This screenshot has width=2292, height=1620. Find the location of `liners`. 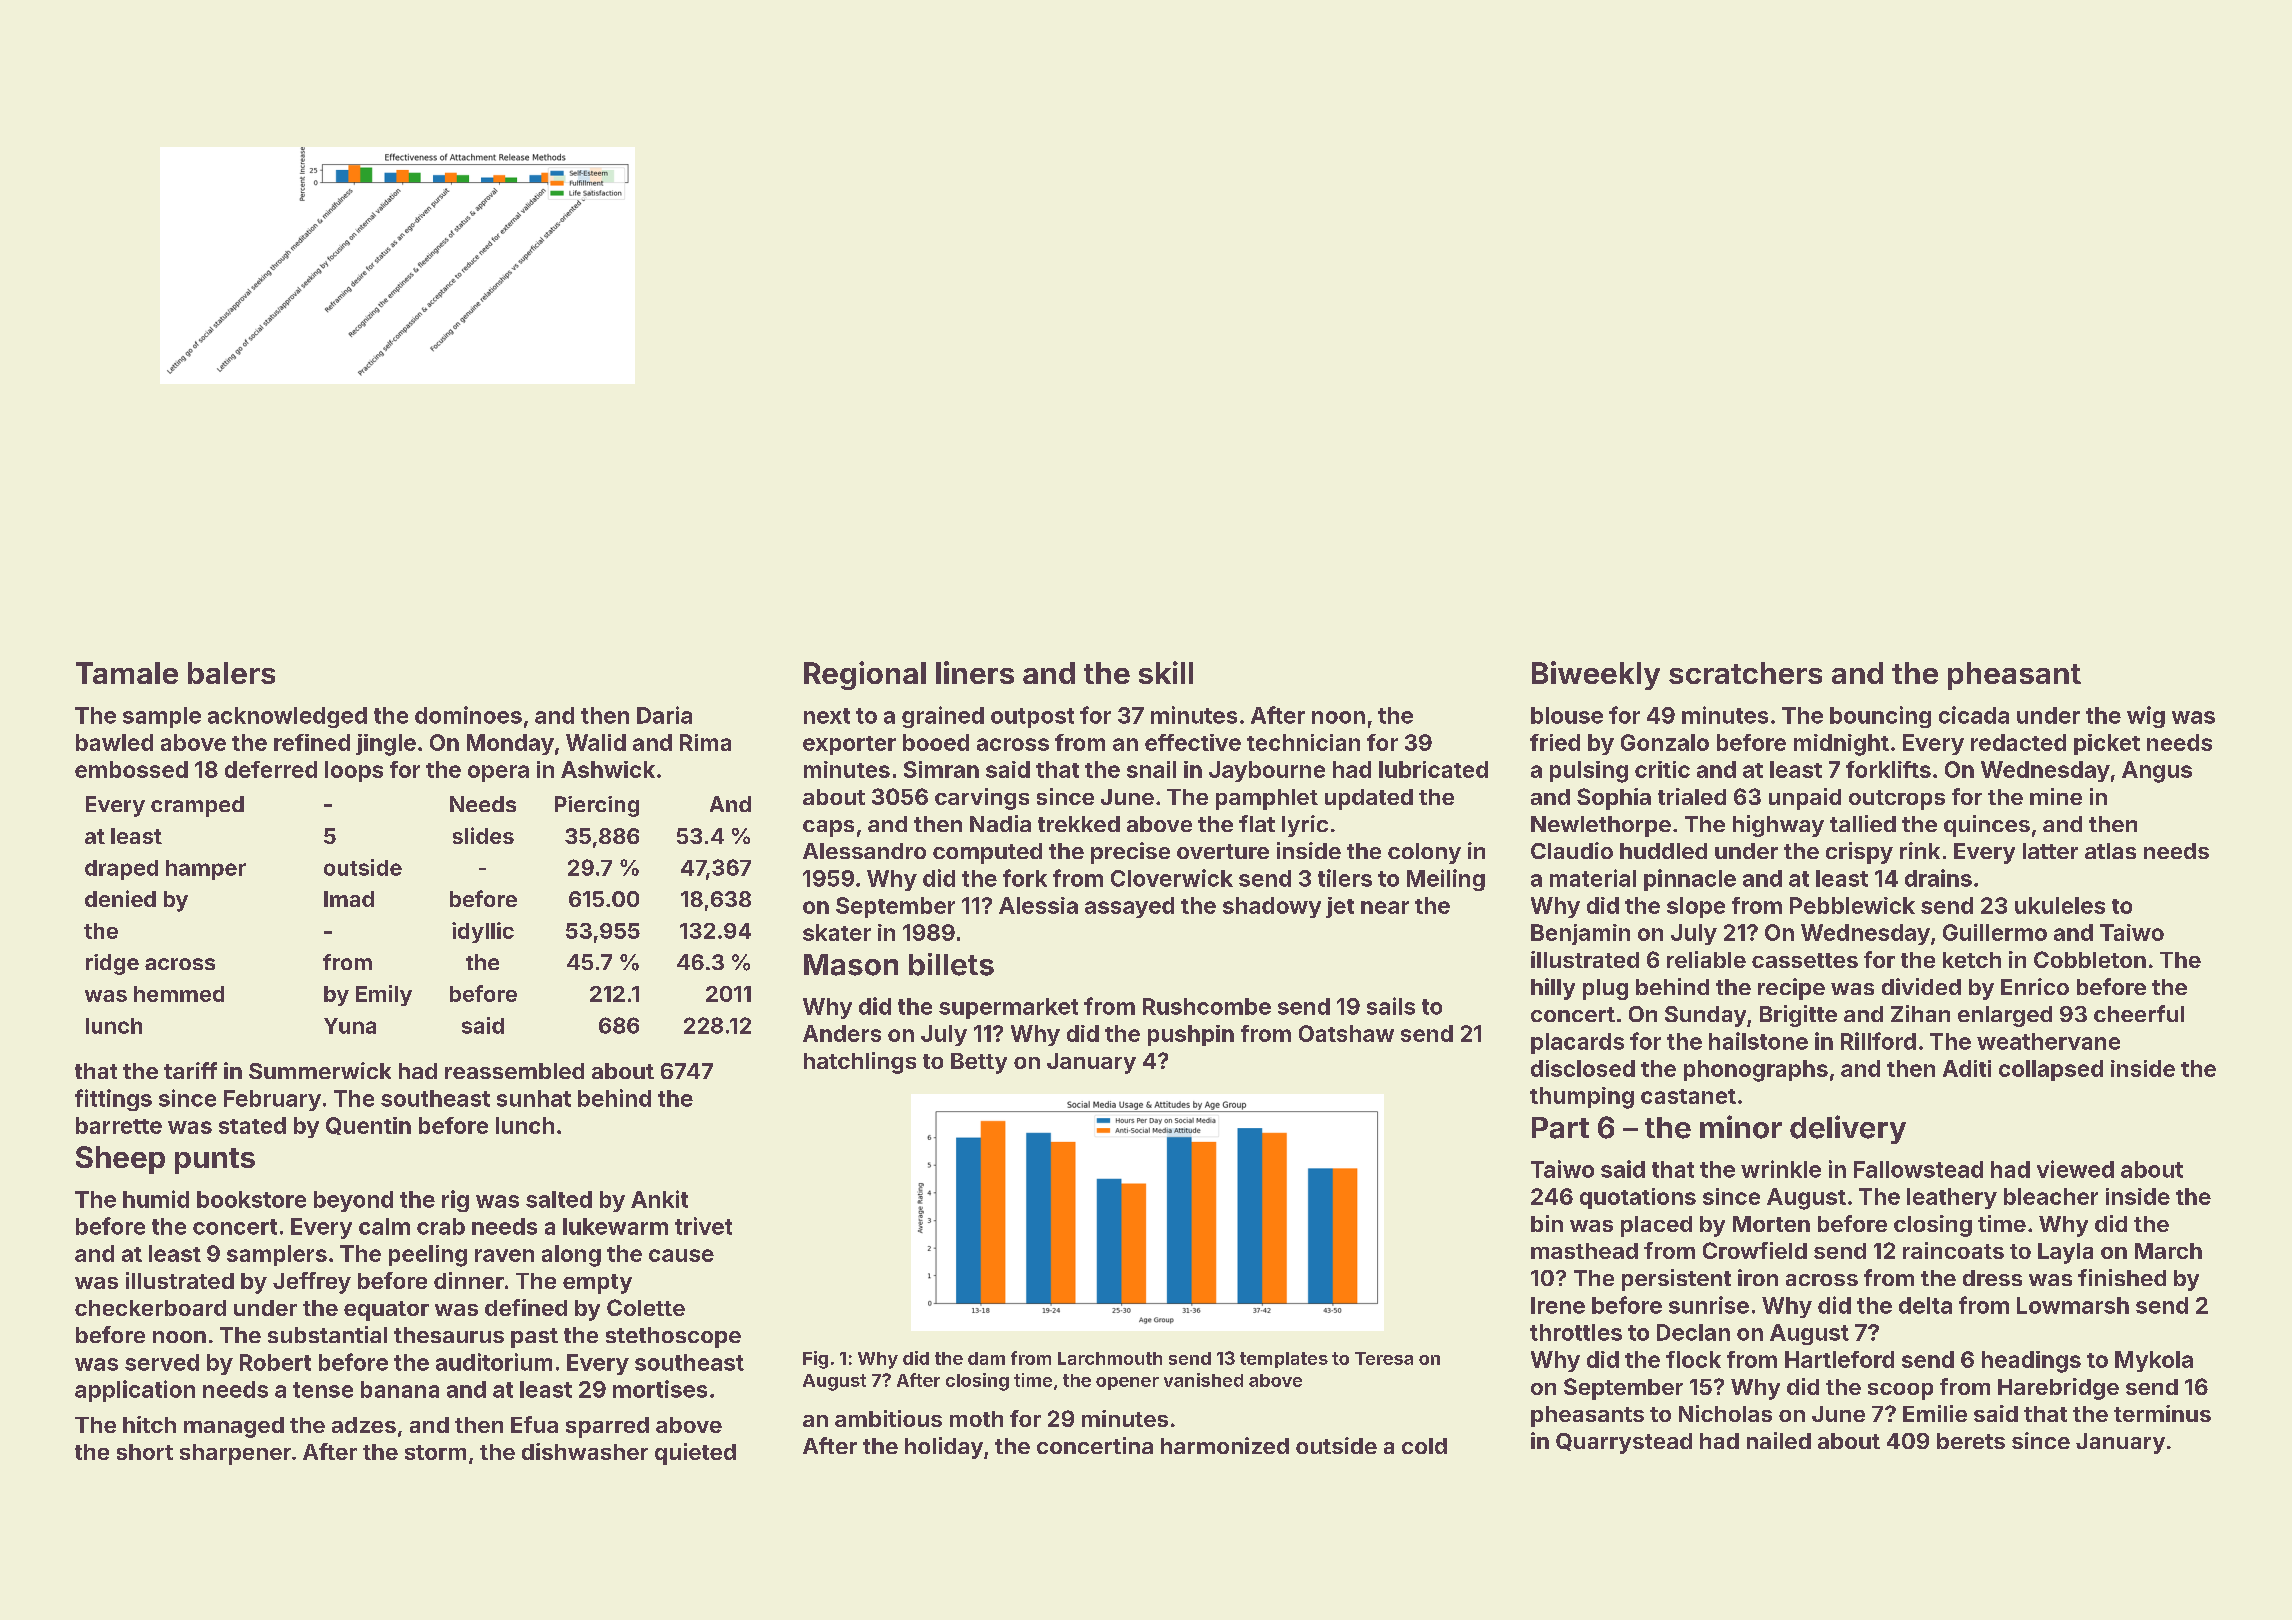

liners is located at coordinates (975, 672).
